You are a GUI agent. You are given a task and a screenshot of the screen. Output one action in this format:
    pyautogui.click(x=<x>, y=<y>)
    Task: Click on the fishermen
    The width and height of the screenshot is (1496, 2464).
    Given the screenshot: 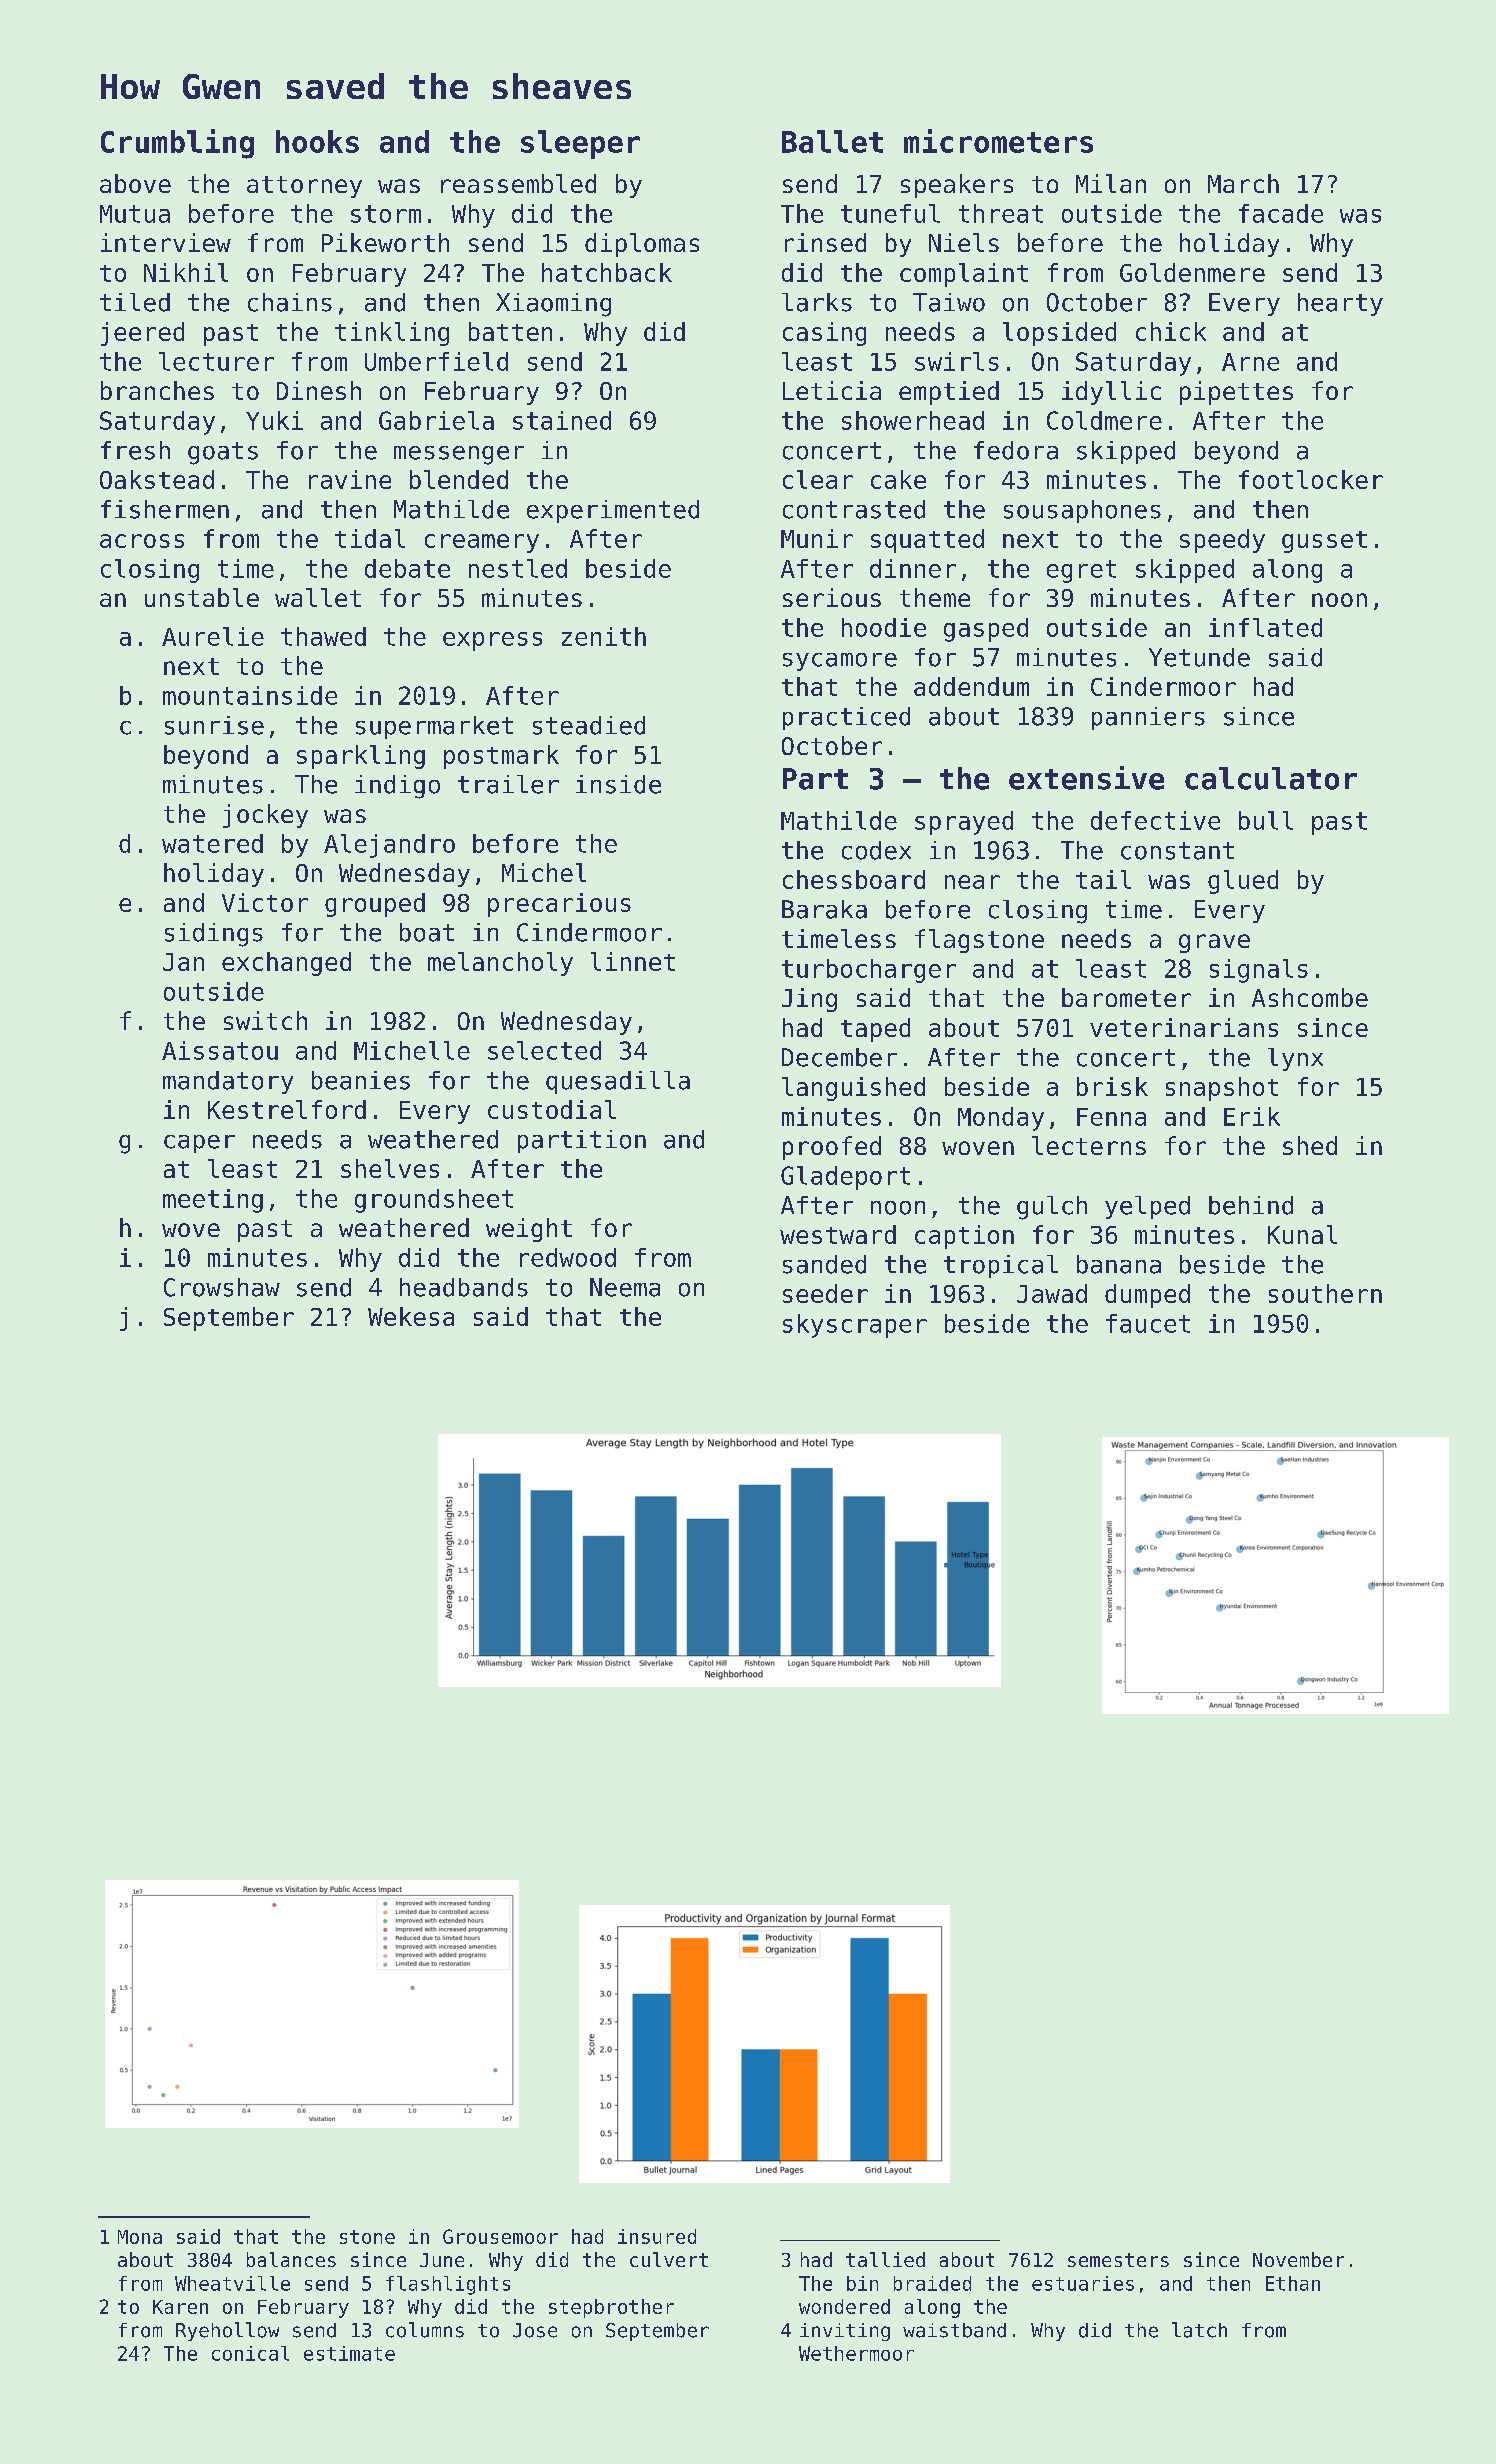 What is the action you would take?
    pyautogui.click(x=165, y=509)
